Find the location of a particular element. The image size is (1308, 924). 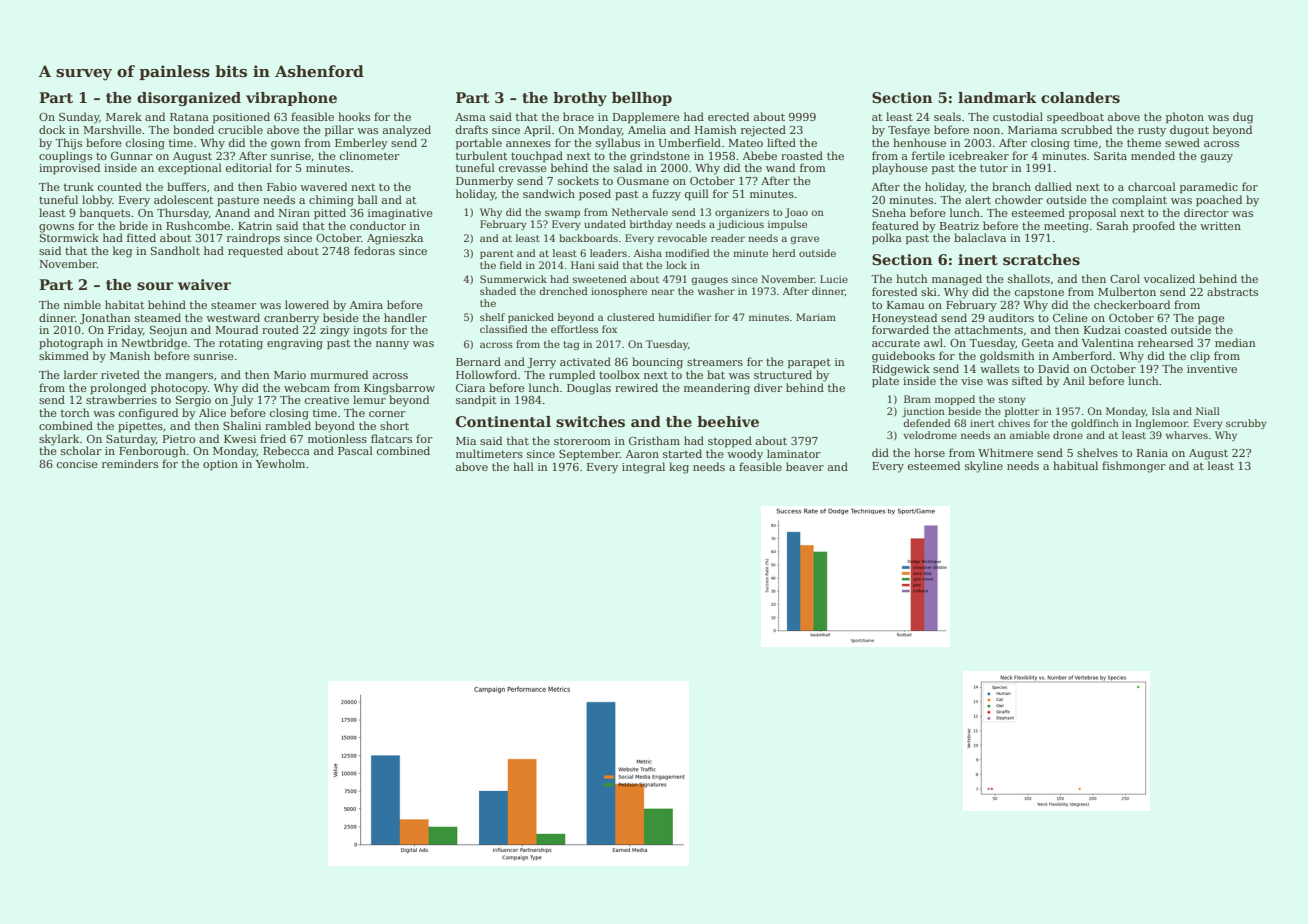

disorganized is located at coordinates (189, 99).
